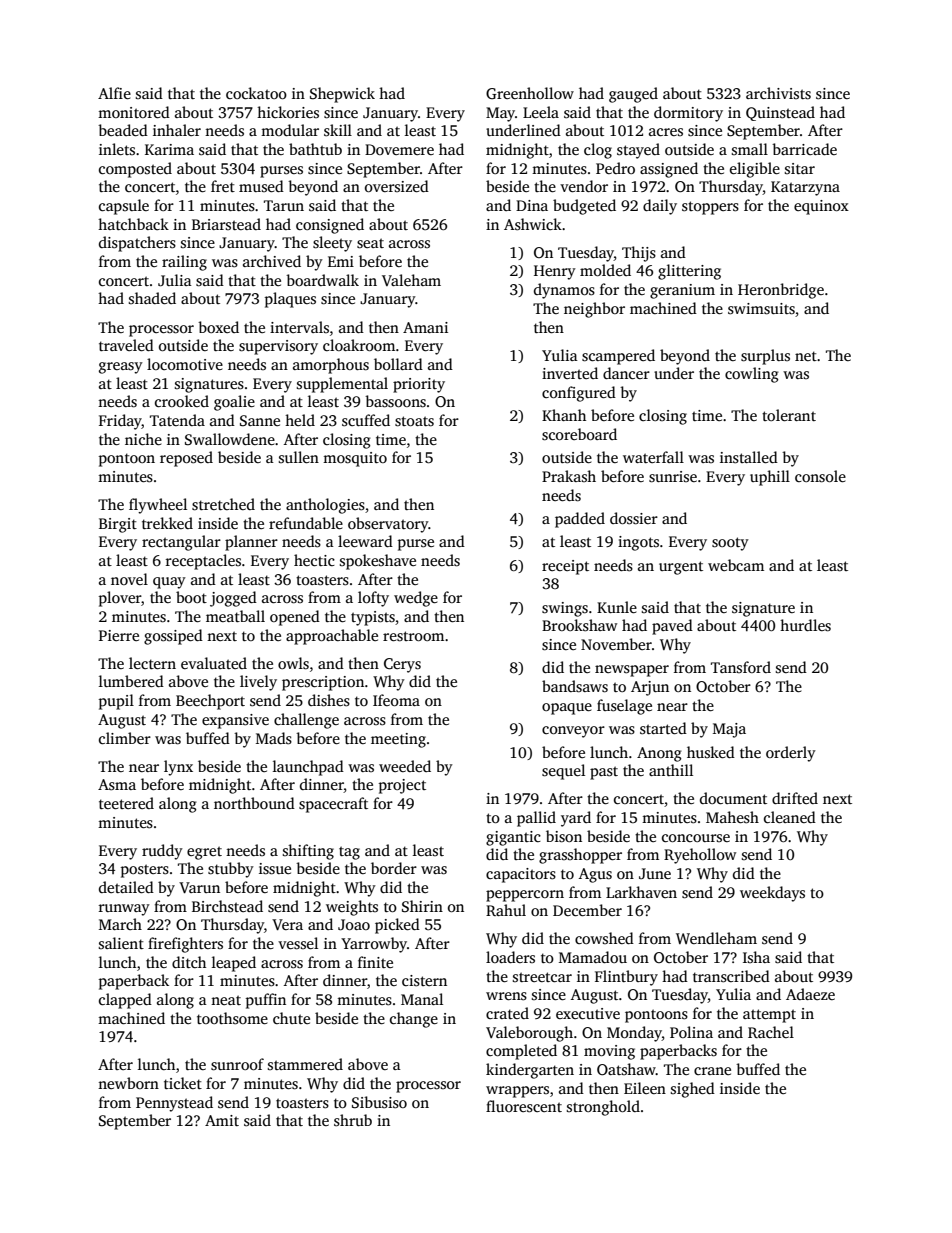  I want to click on dynamos, so click(564, 291).
